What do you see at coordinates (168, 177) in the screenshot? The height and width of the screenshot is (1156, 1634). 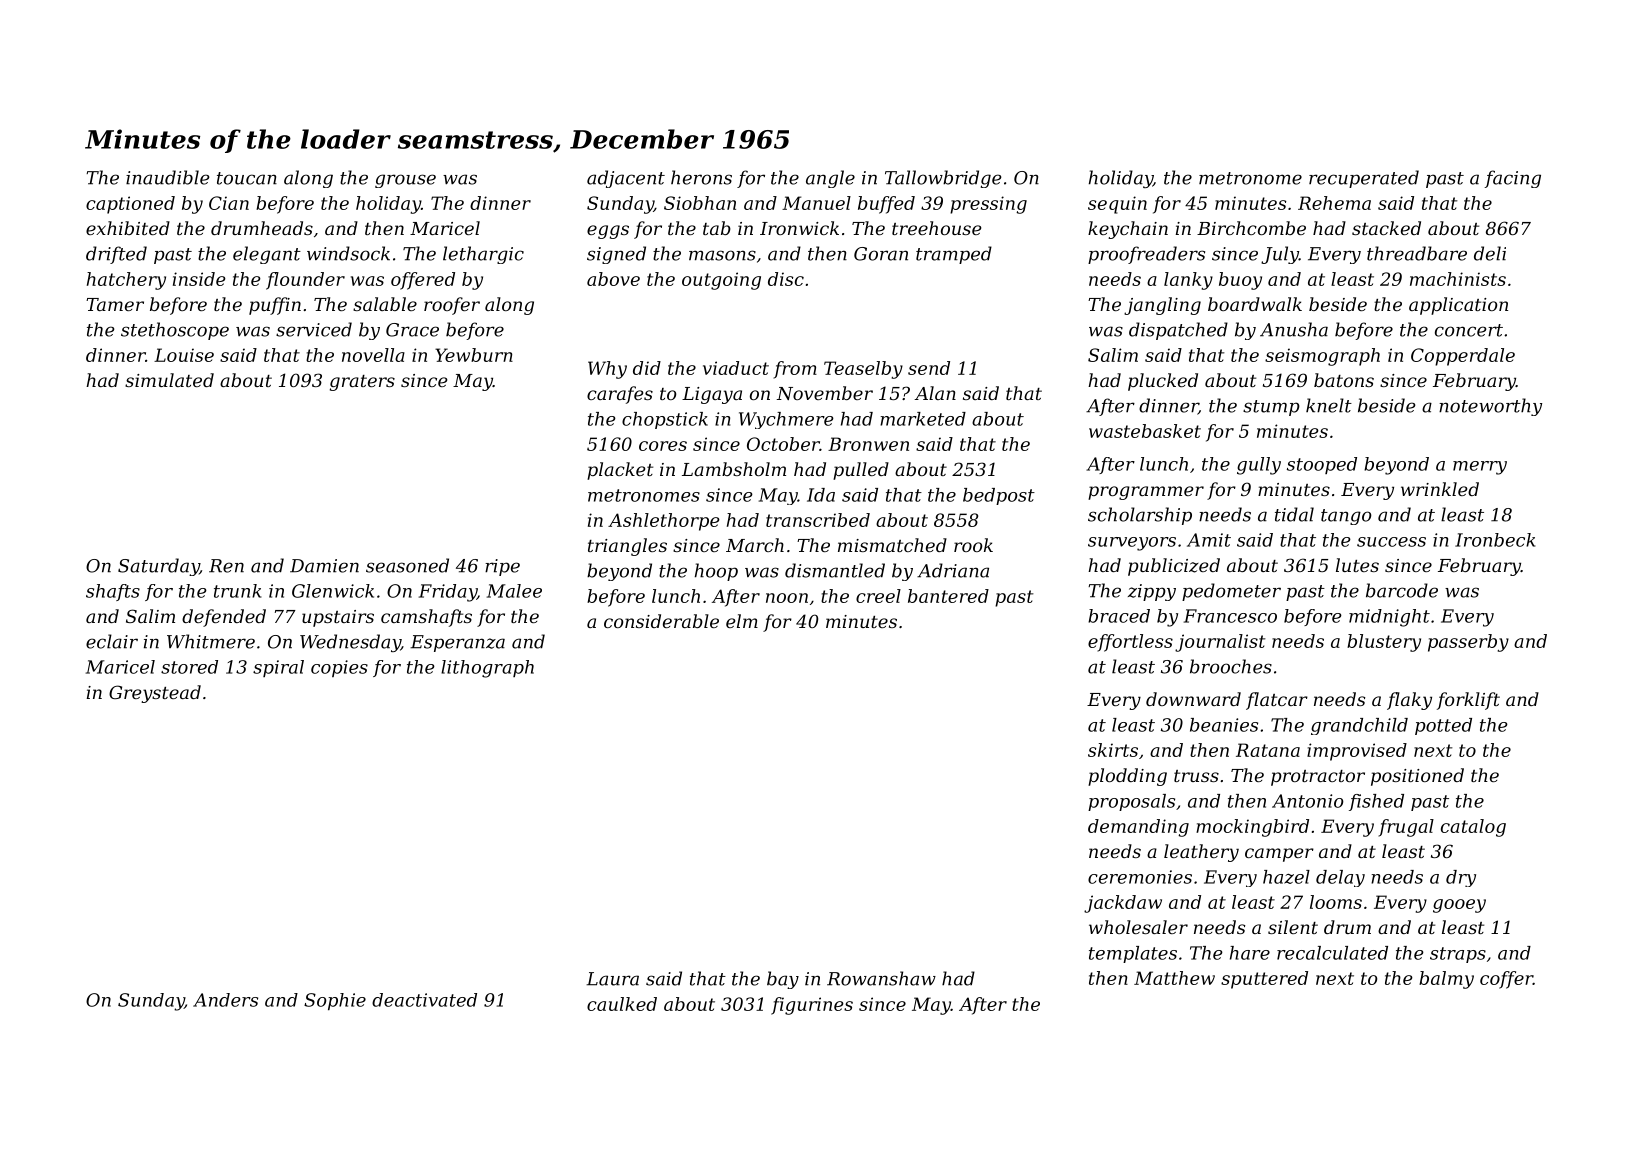 I see `inaudible` at bounding box center [168, 177].
